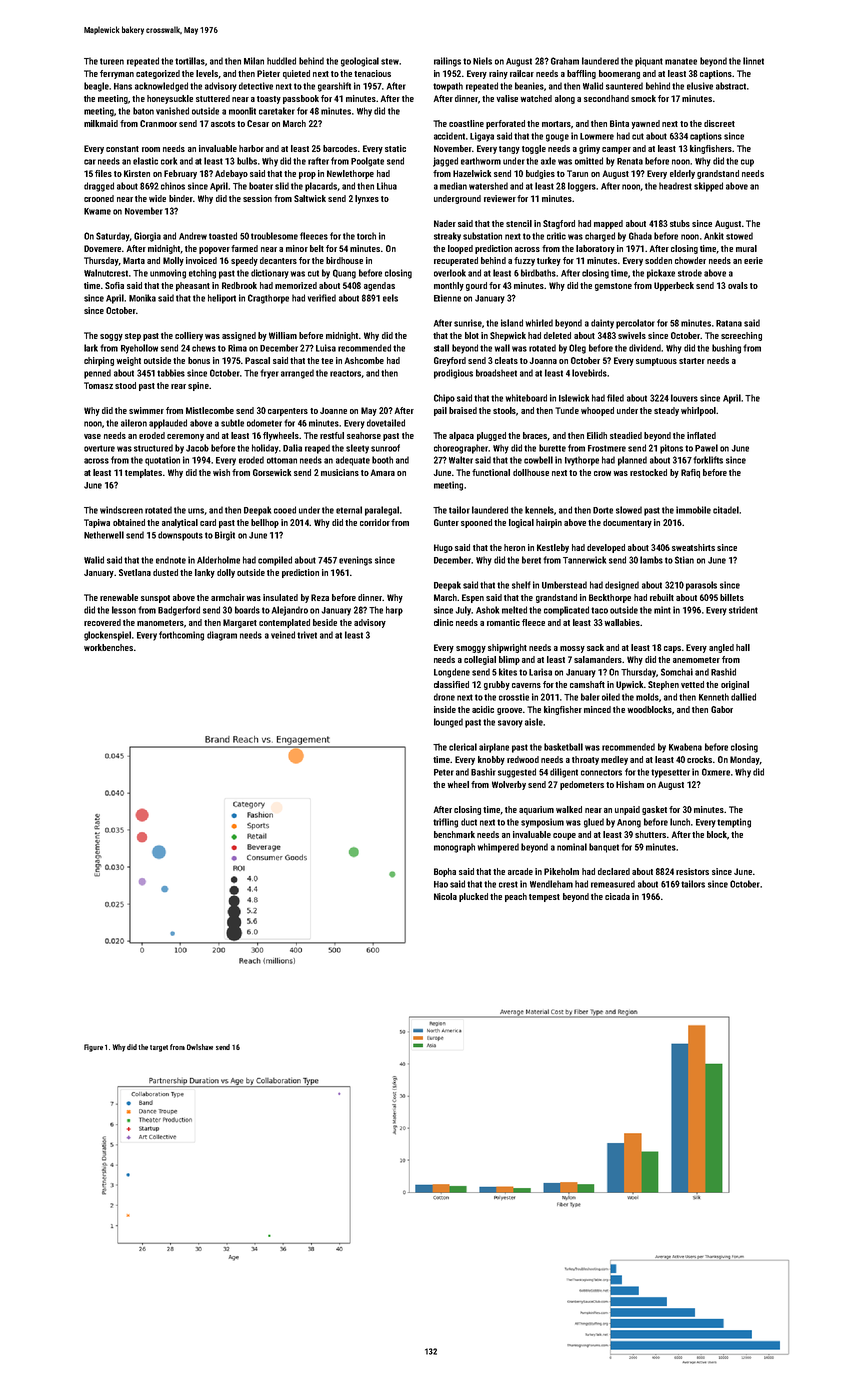 This screenshot has width=849, height=1400. Describe the element at coordinates (726, 349) in the screenshot. I see `bushing` at that location.
